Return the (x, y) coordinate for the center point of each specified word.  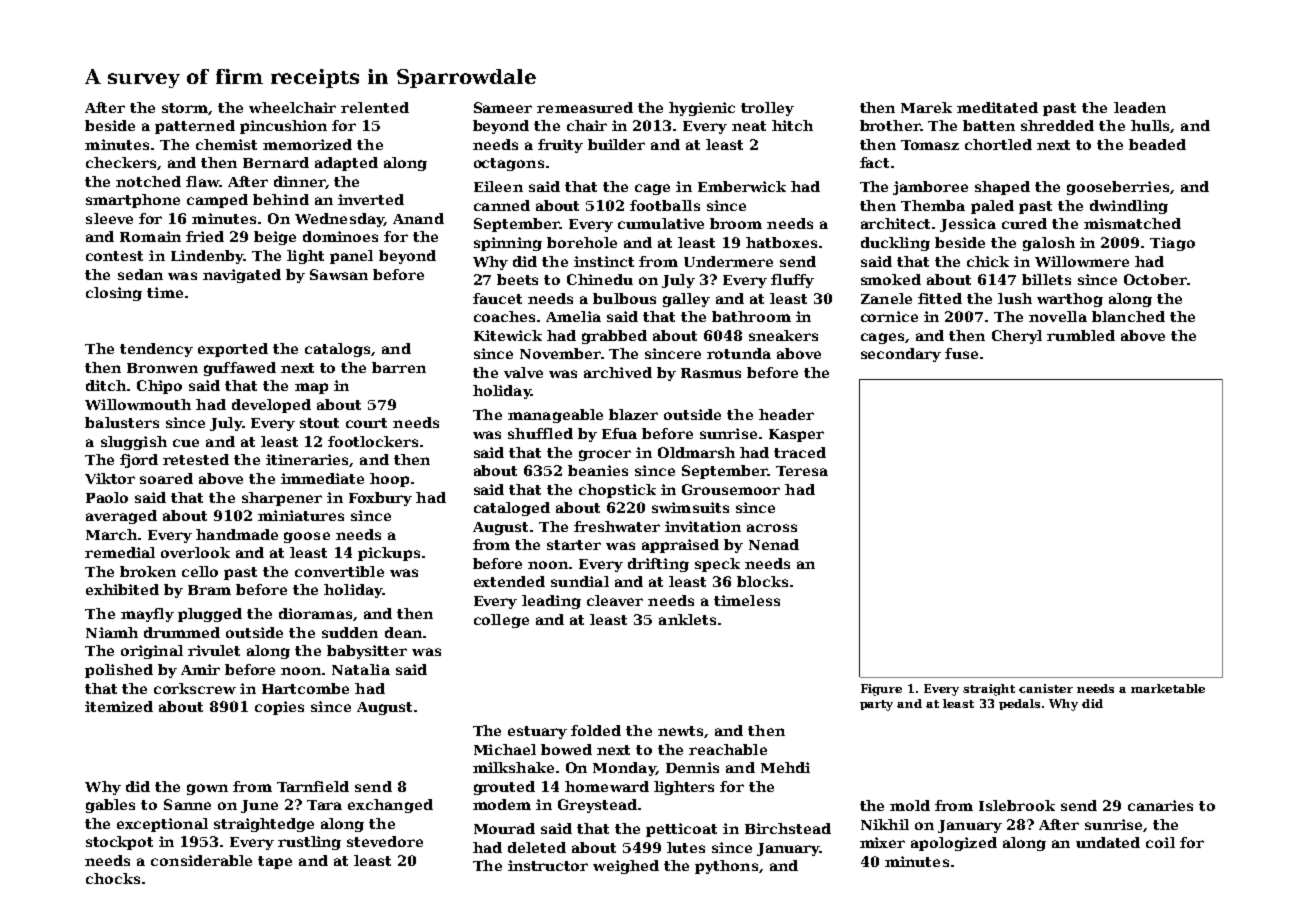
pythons (726, 867)
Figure (881, 690)
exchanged (390, 806)
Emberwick (742, 186)
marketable (1168, 688)
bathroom (751, 316)
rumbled (1081, 335)
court (366, 423)
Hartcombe (305, 688)
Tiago (1172, 244)
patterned (195, 127)
